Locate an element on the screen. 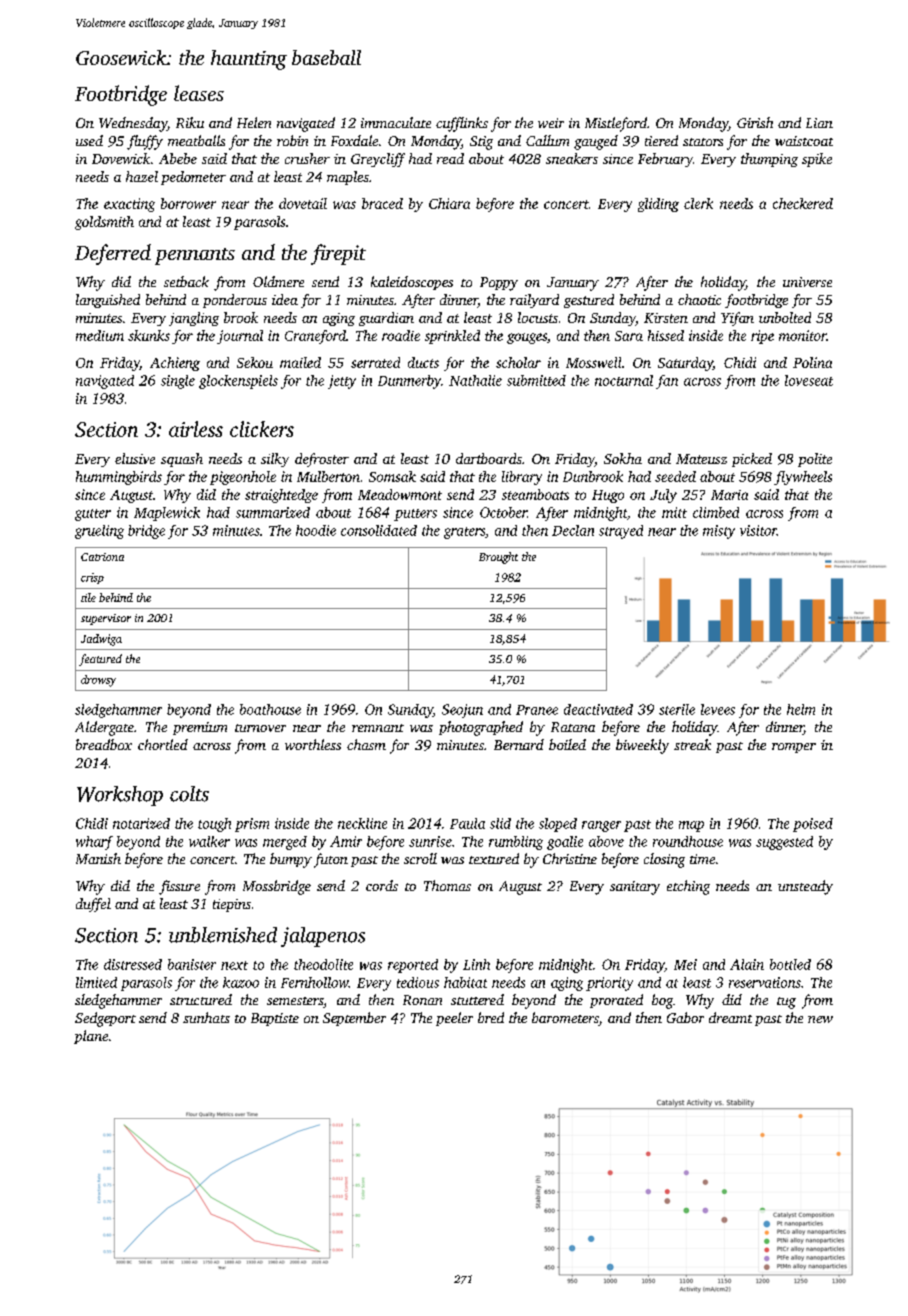  visitor is located at coordinates (758, 530).
